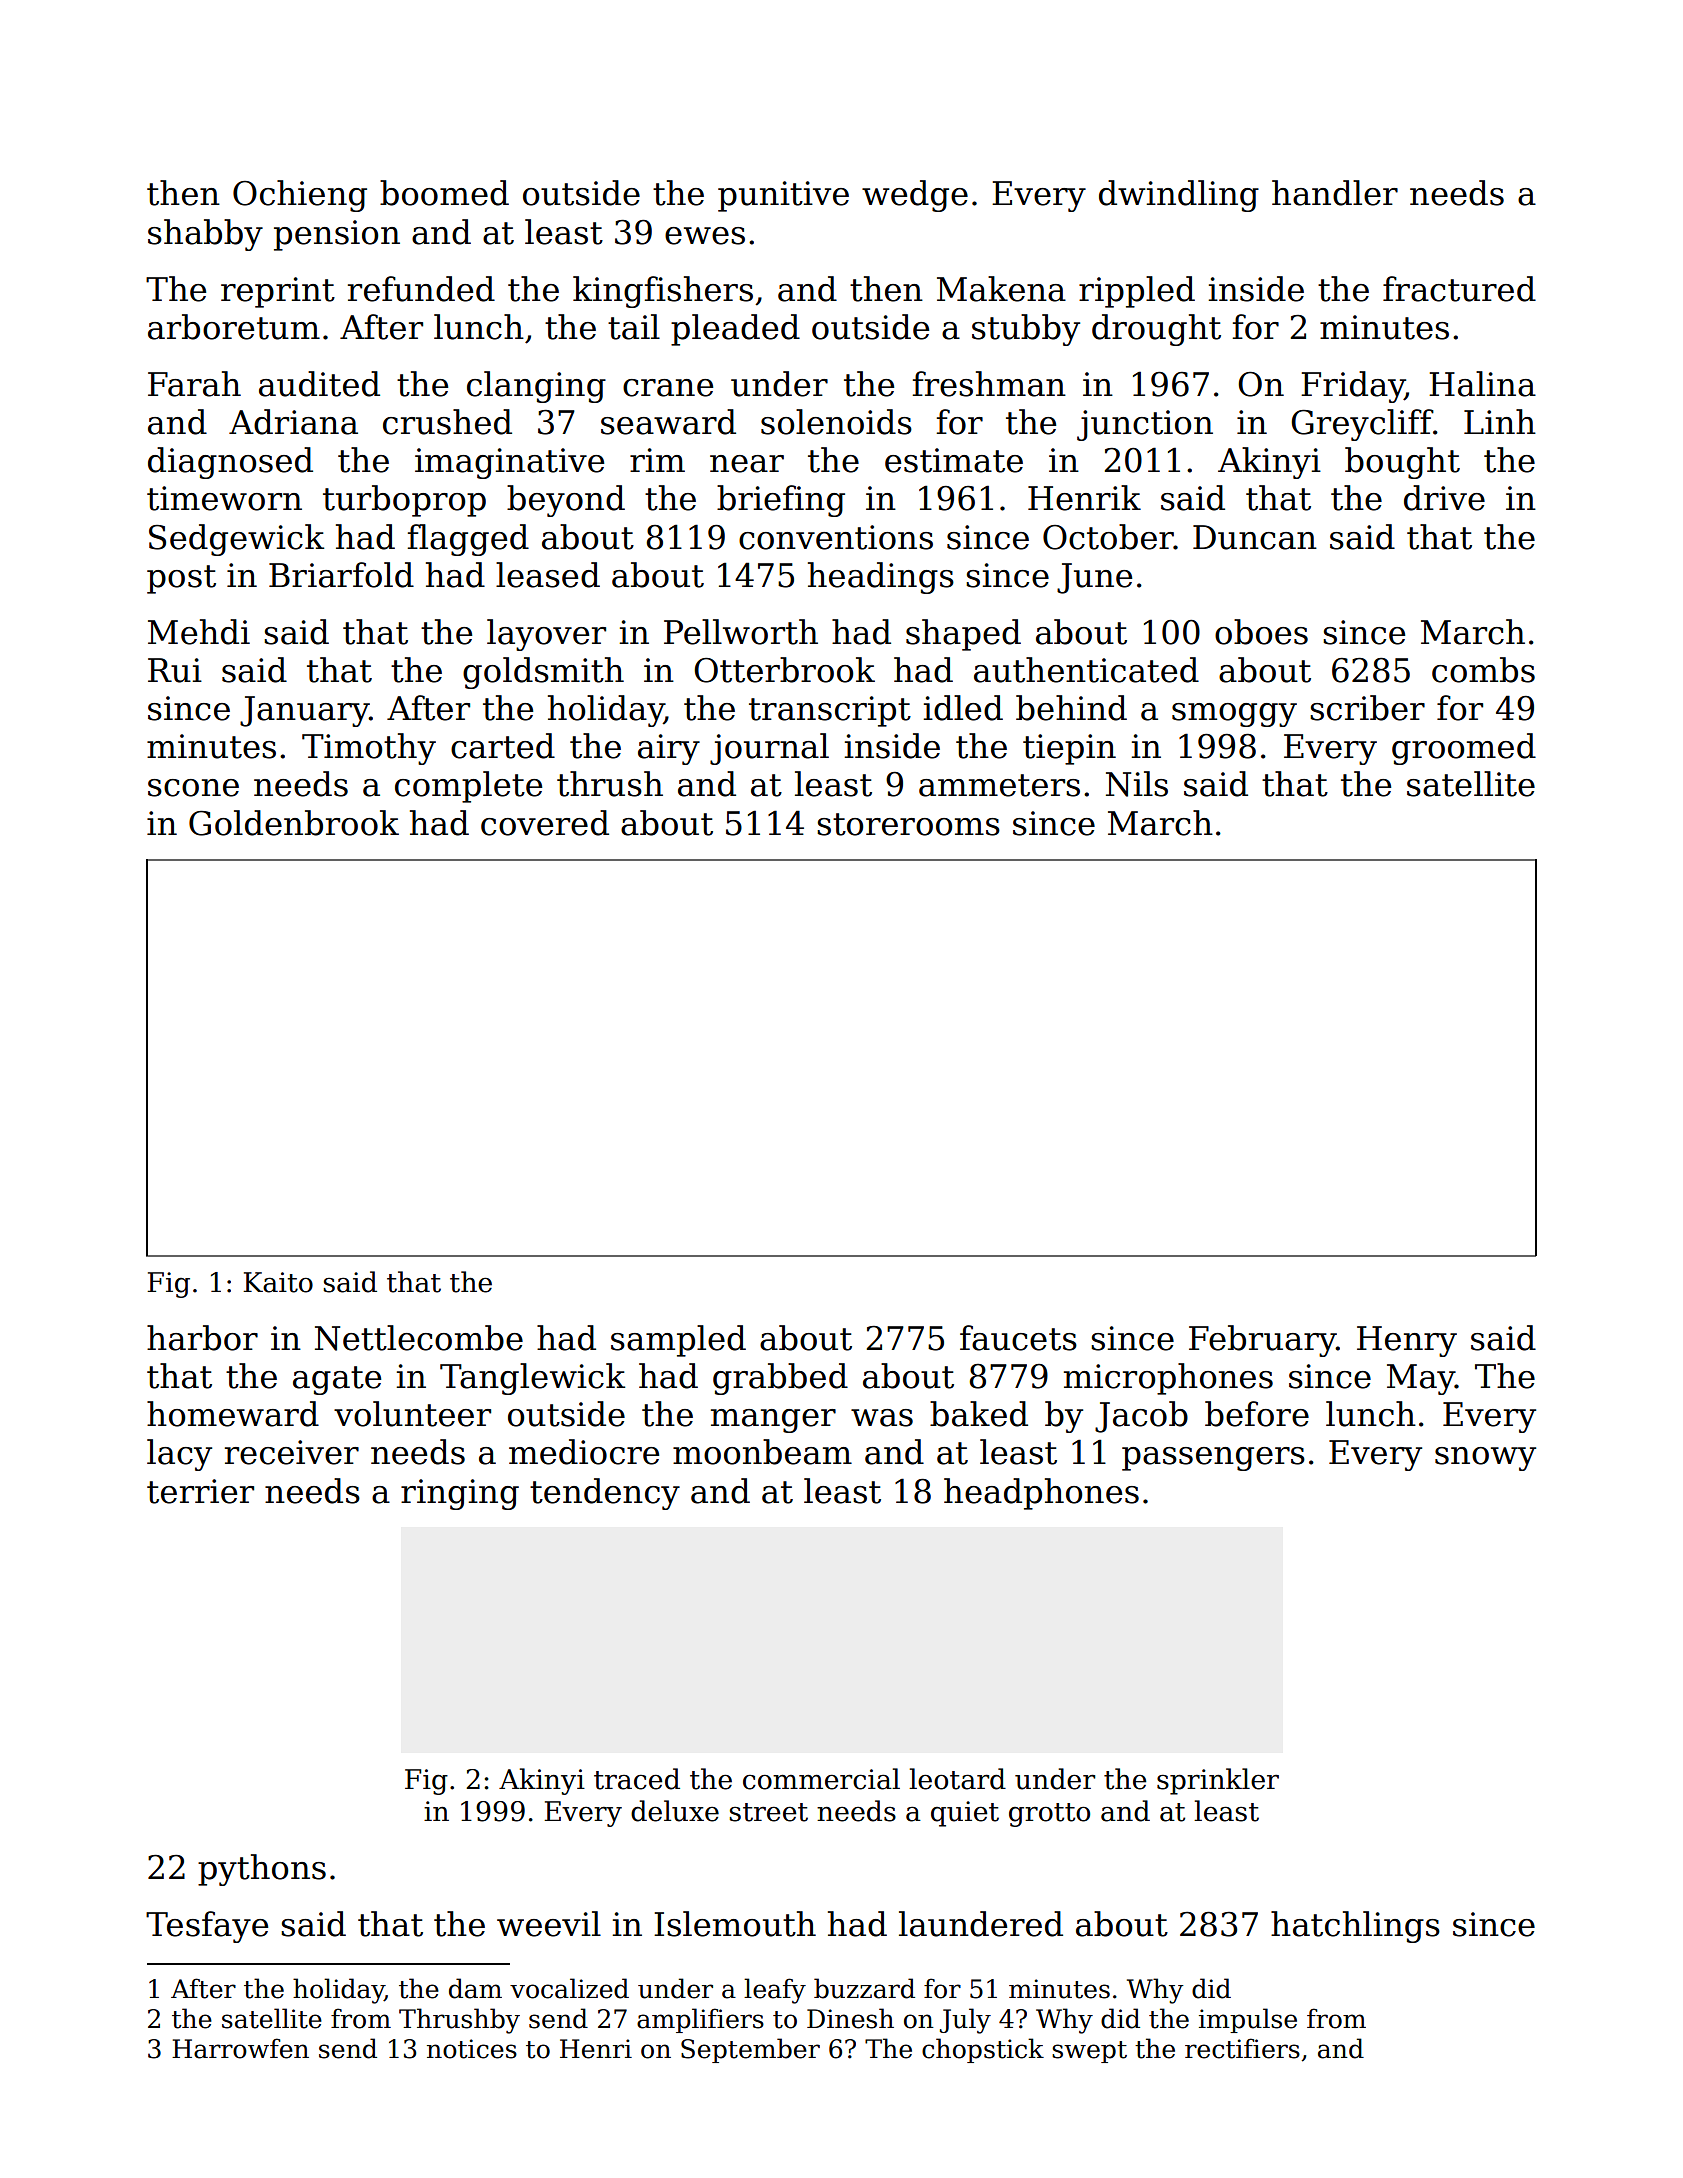 Image resolution: width=1683 pixels, height=2178 pixels. Describe the element at coordinates (1459, 289) in the screenshot. I see `fractured` at that location.
